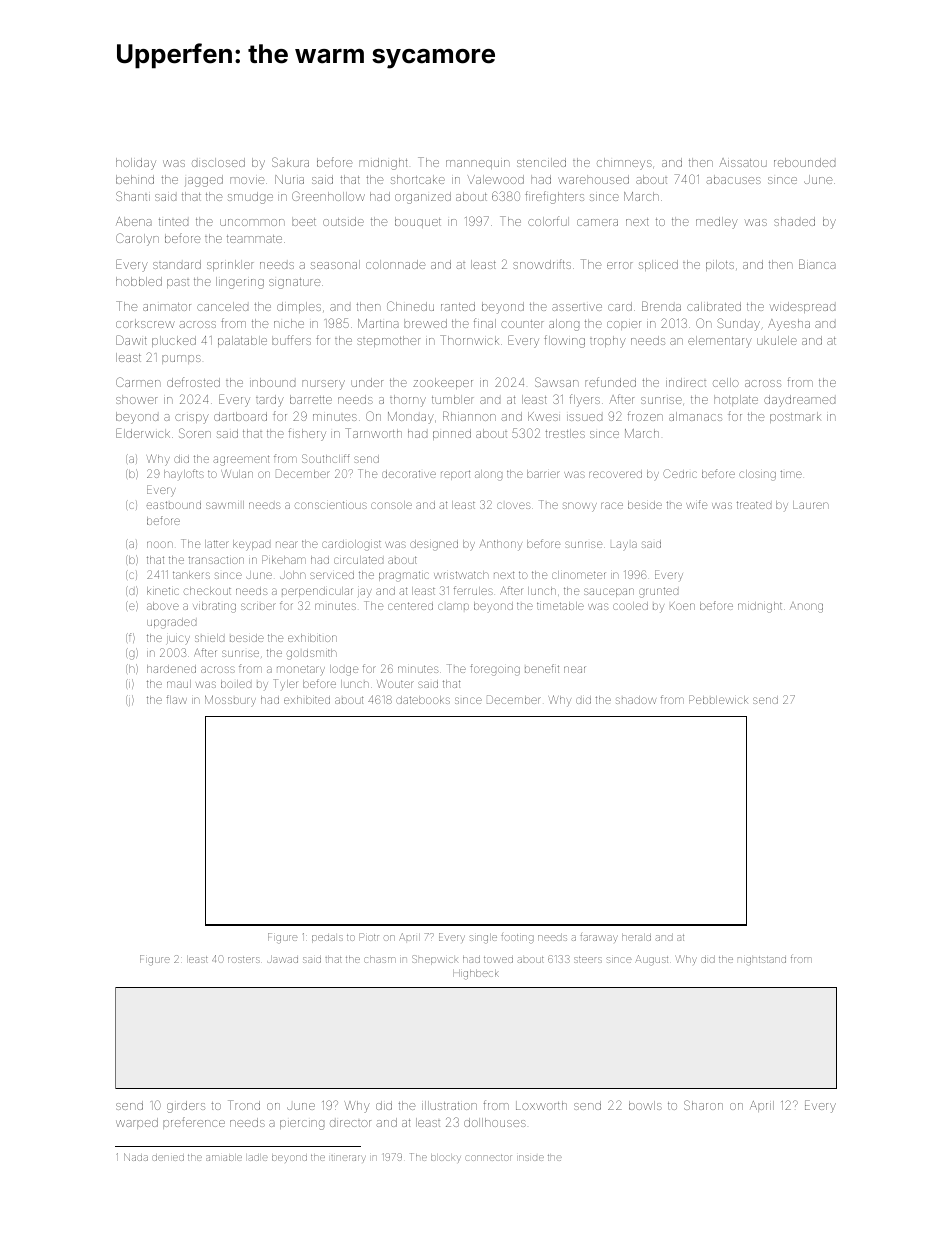 The width and height of the image is (952, 1233). I want to click on Nada, so click(136, 1157).
